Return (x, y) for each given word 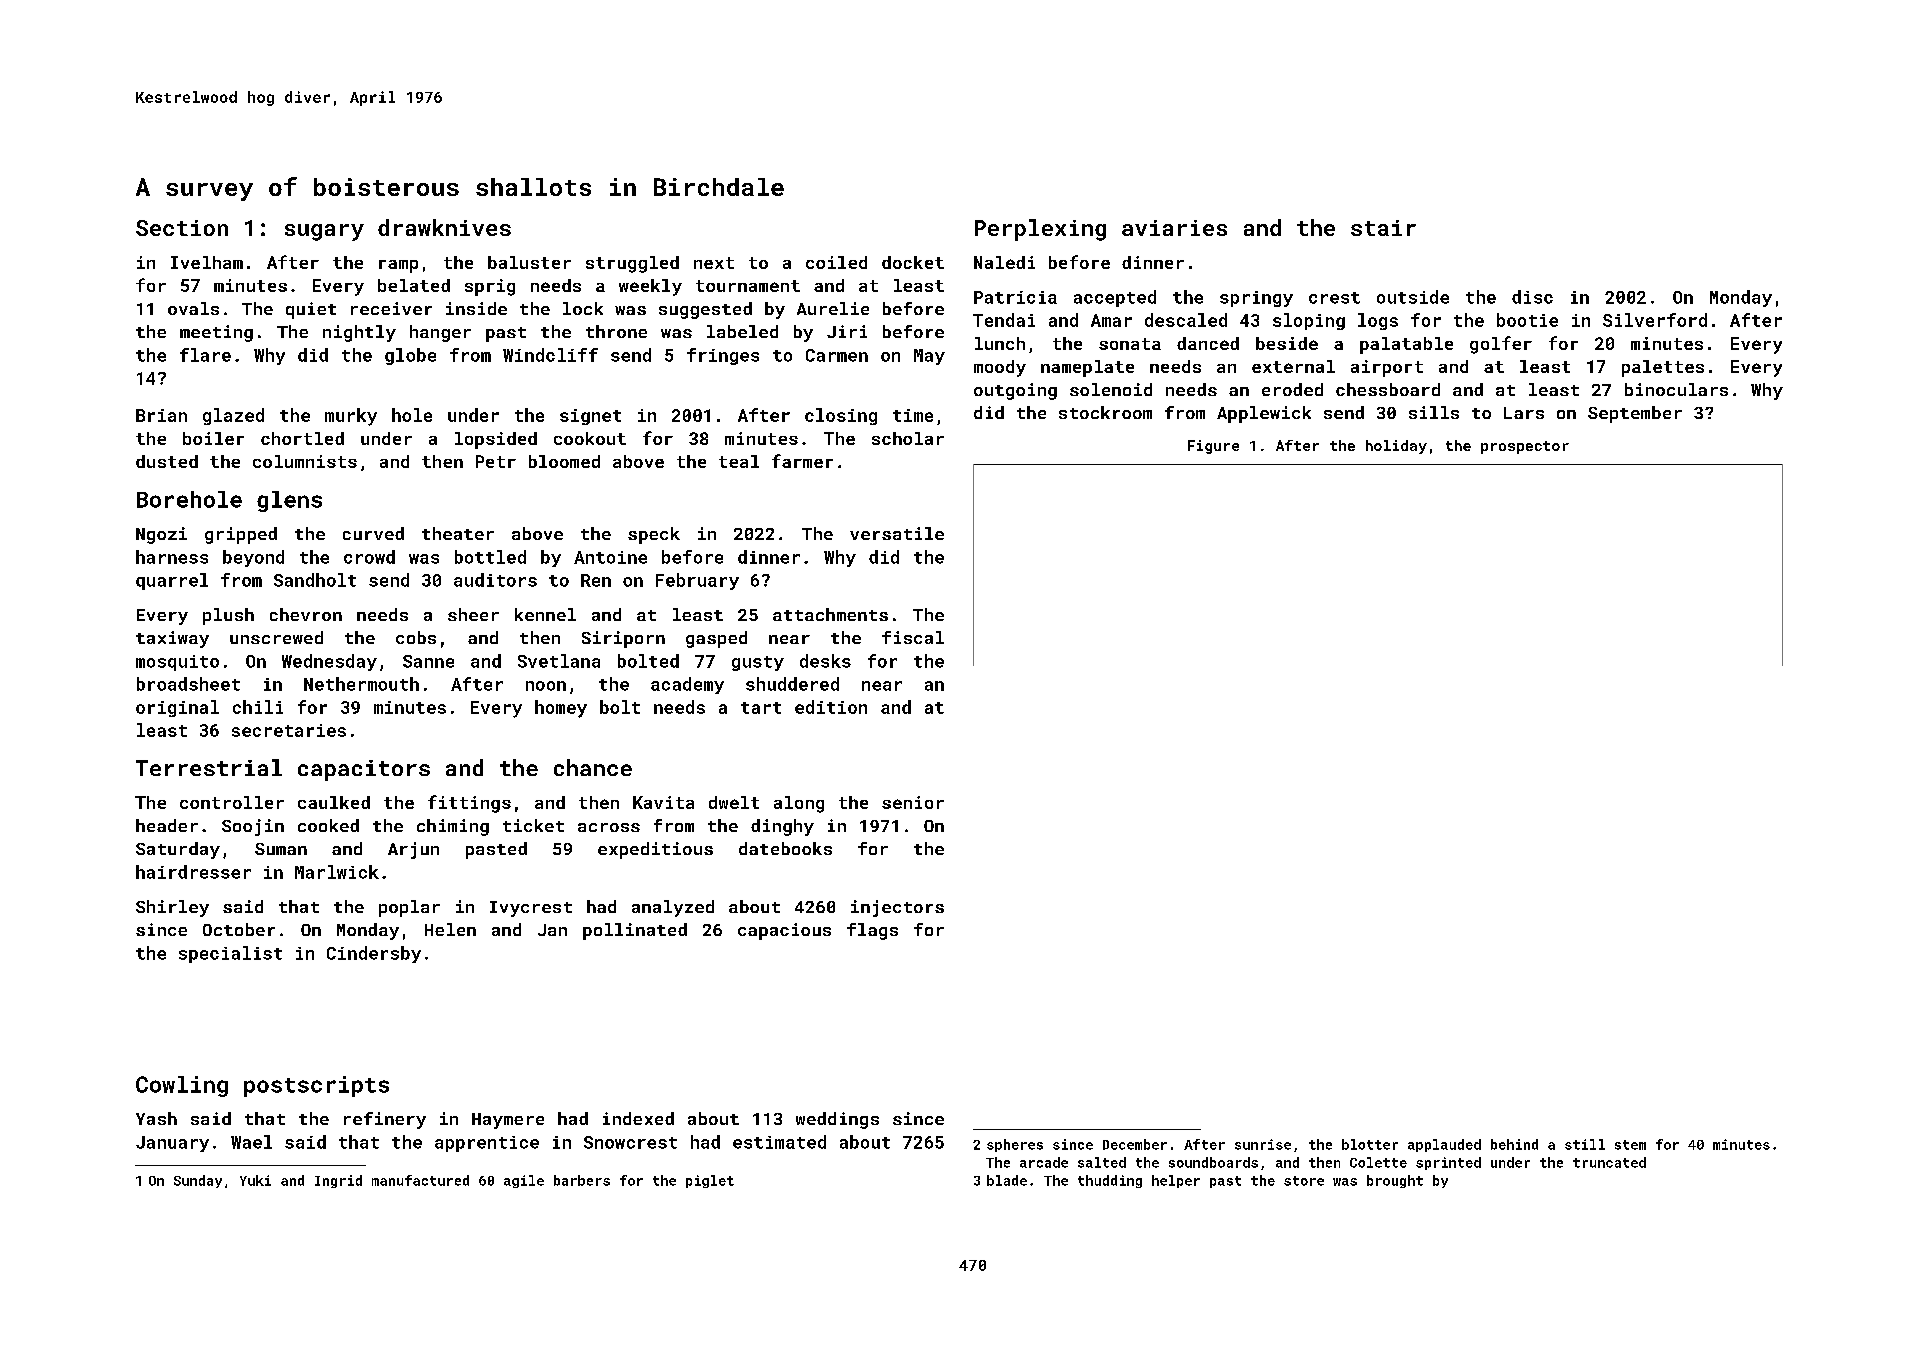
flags (872, 931)
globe (410, 356)
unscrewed (276, 637)
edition (831, 707)
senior (913, 802)
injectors (897, 908)
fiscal (913, 637)
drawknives (444, 227)
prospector (1525, 447)
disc (1532, 297)
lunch (1000, 343)
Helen (450, 929)
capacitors (364, 770)
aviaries (1174, 228)
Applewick (1264, 414)
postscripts (316, 1086)
